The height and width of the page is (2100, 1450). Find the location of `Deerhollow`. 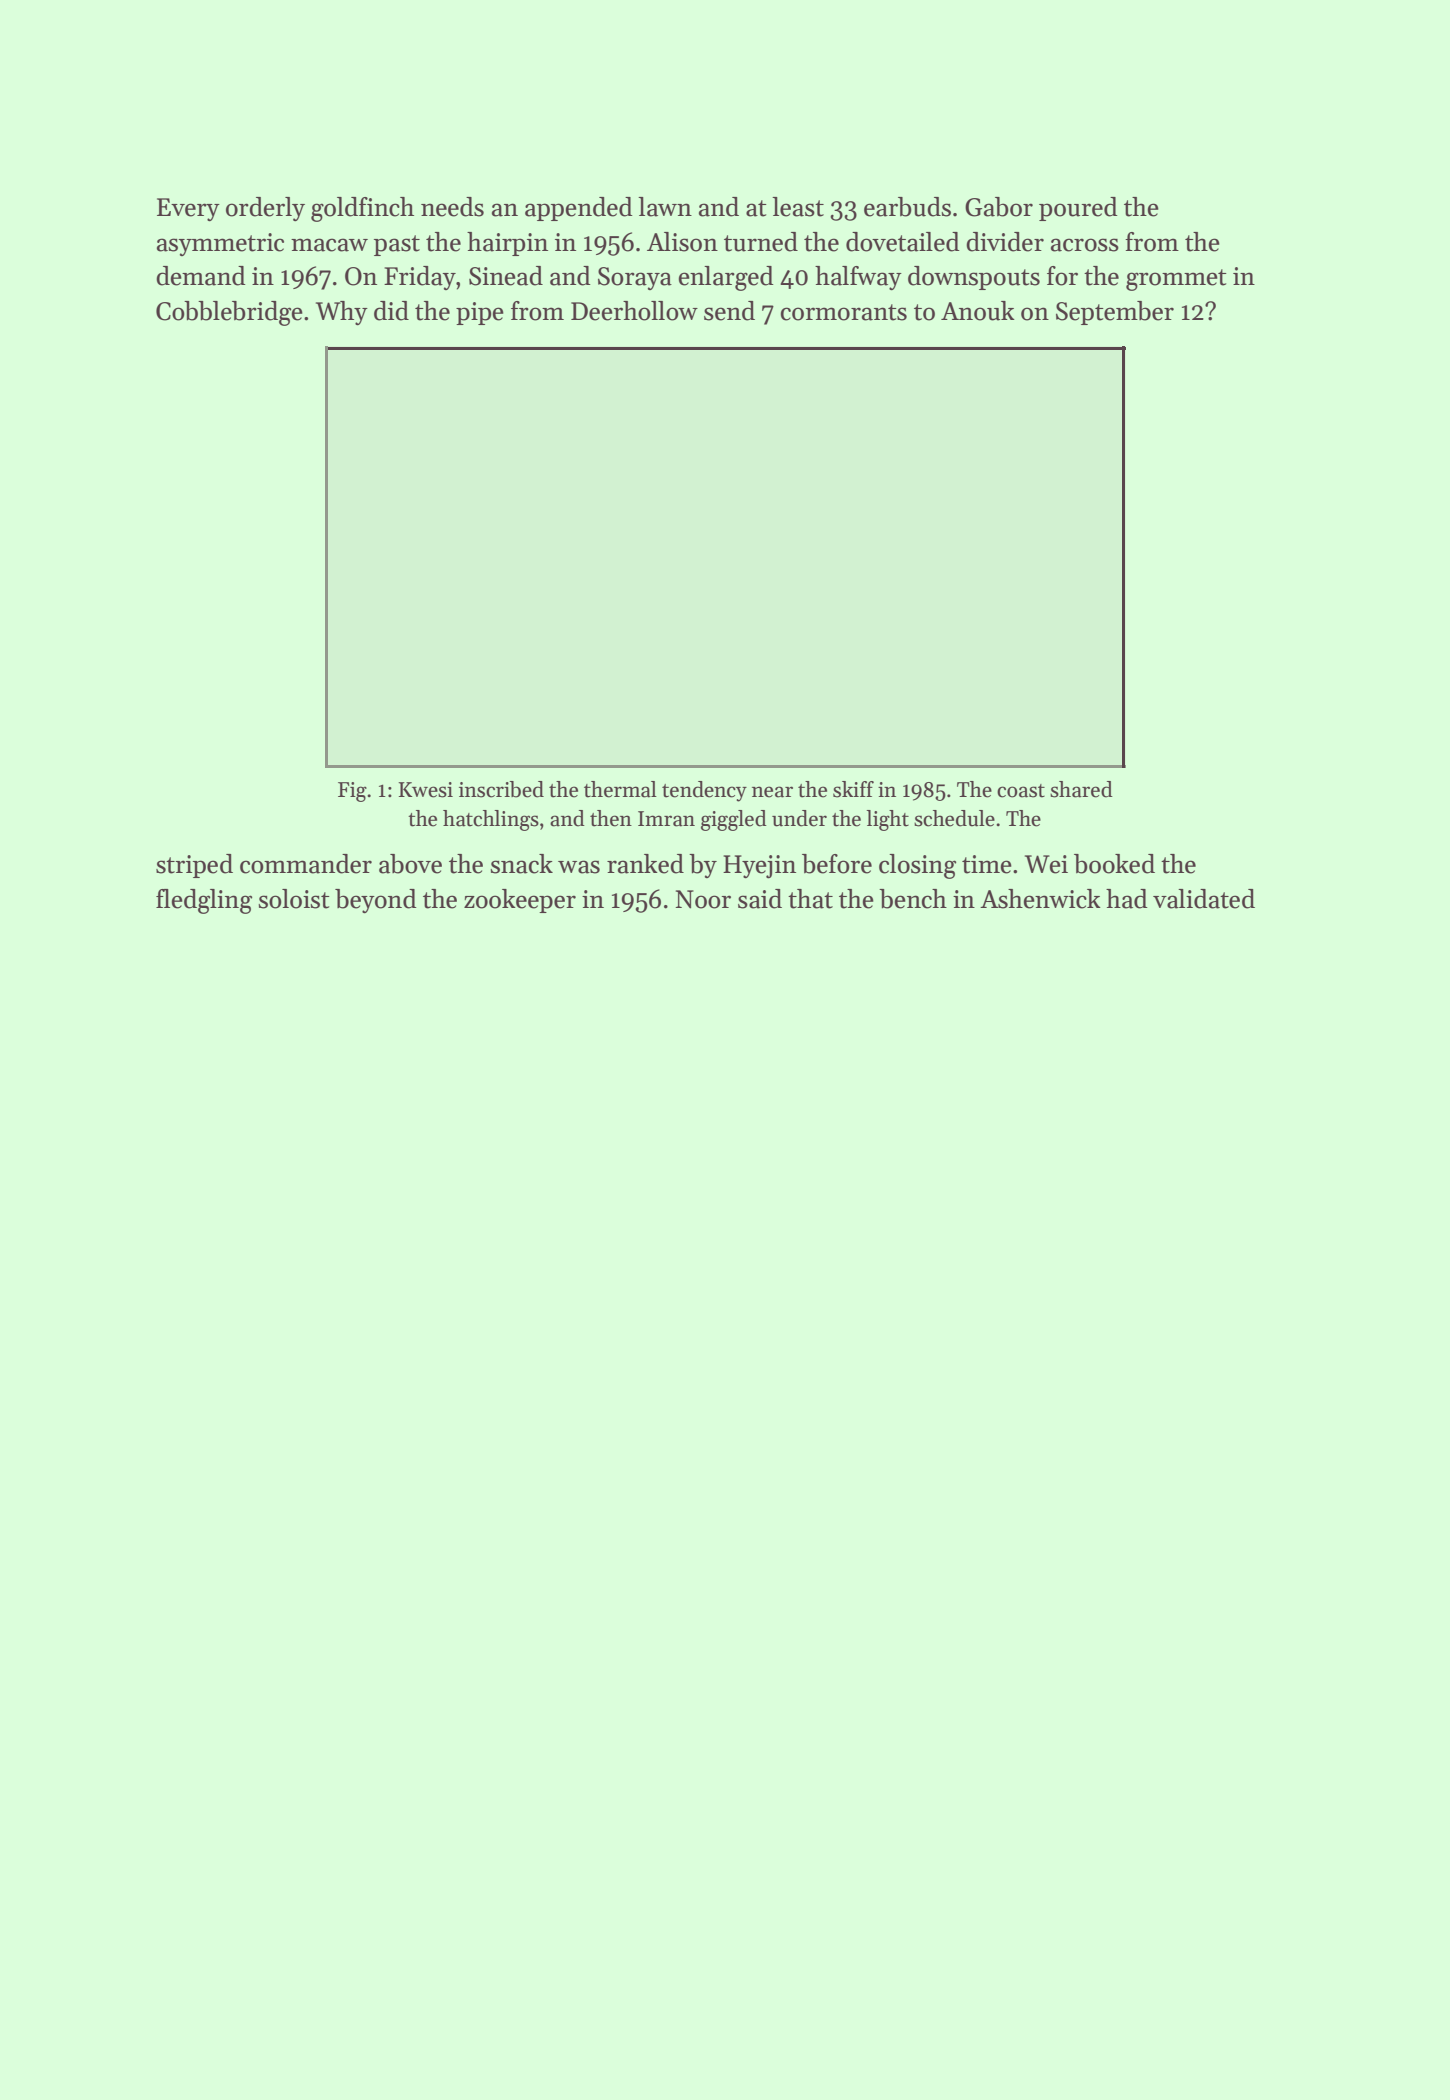

Deerhollow is located at coordinates (634, 311).
